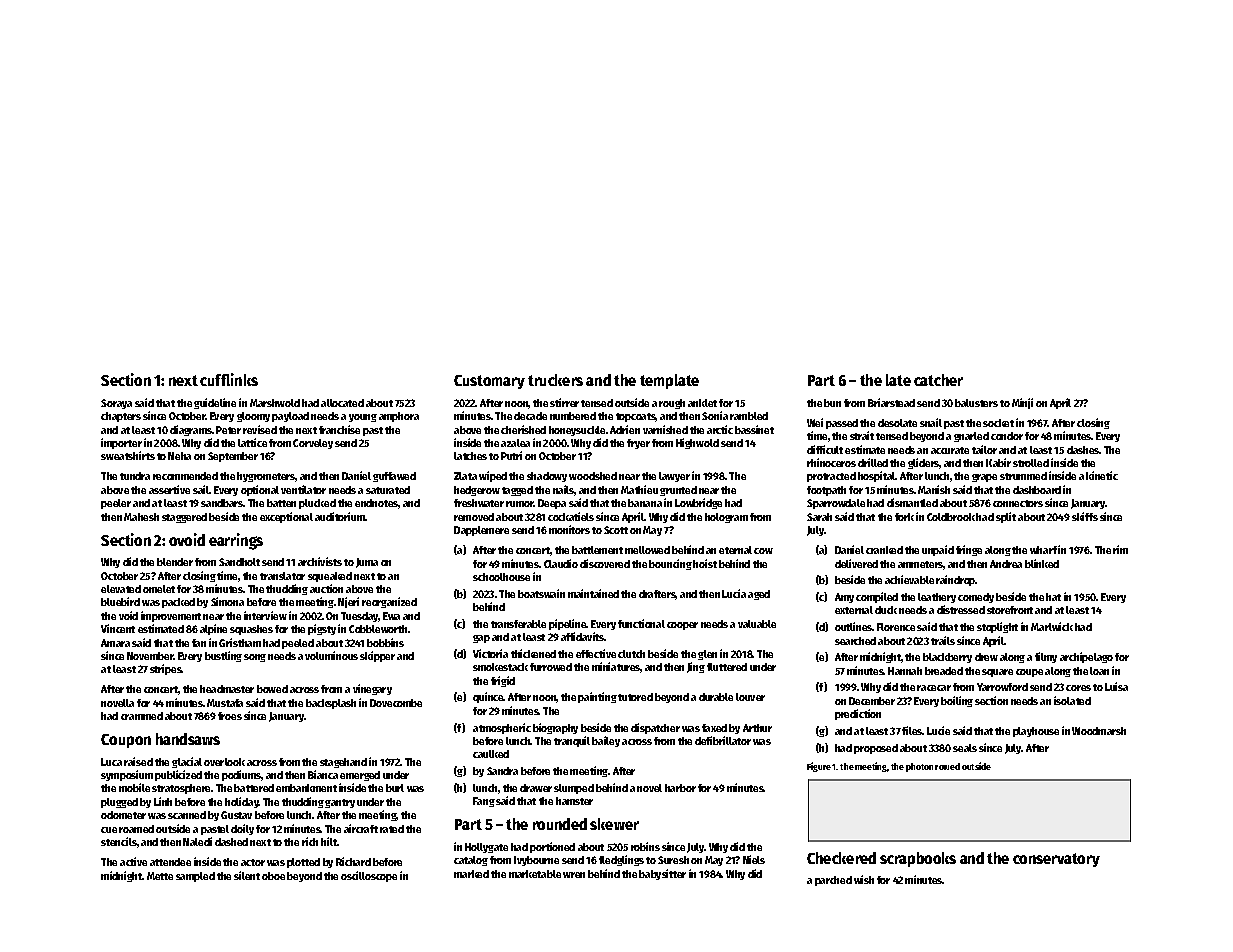  What do you see at coordinates (175, 562) in the screenshot?
I see `blender` at bounding box center [175, 562].
